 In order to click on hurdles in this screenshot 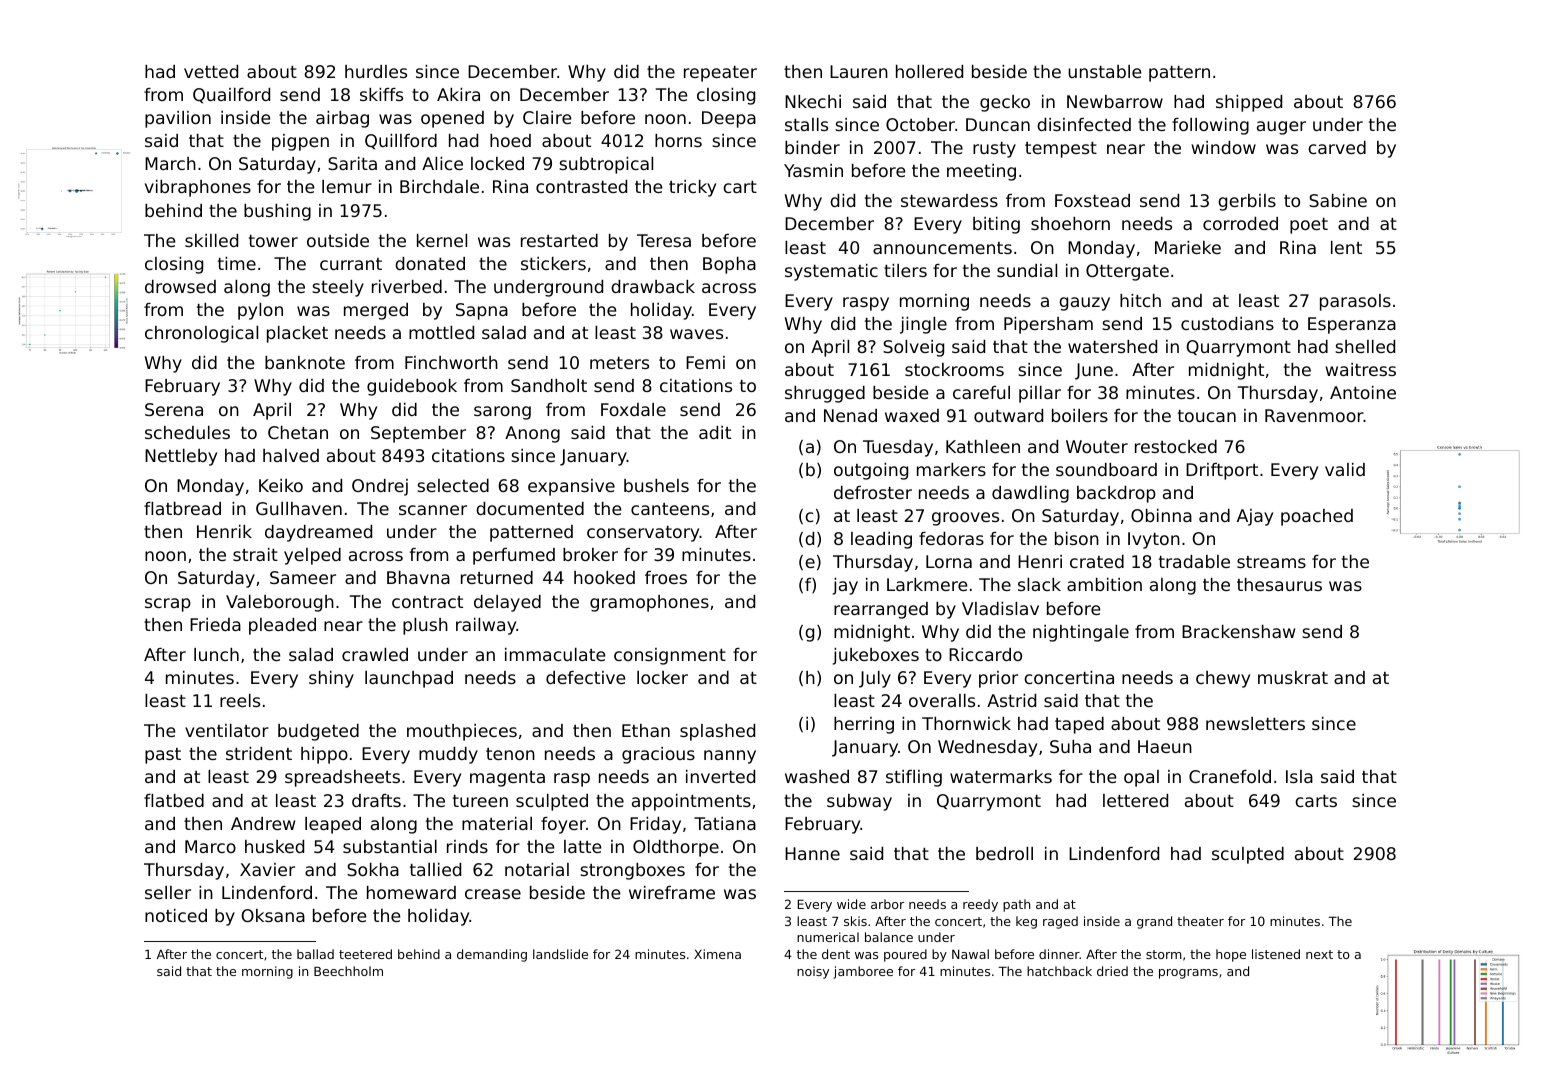, I will do `click(376, 71)`.
